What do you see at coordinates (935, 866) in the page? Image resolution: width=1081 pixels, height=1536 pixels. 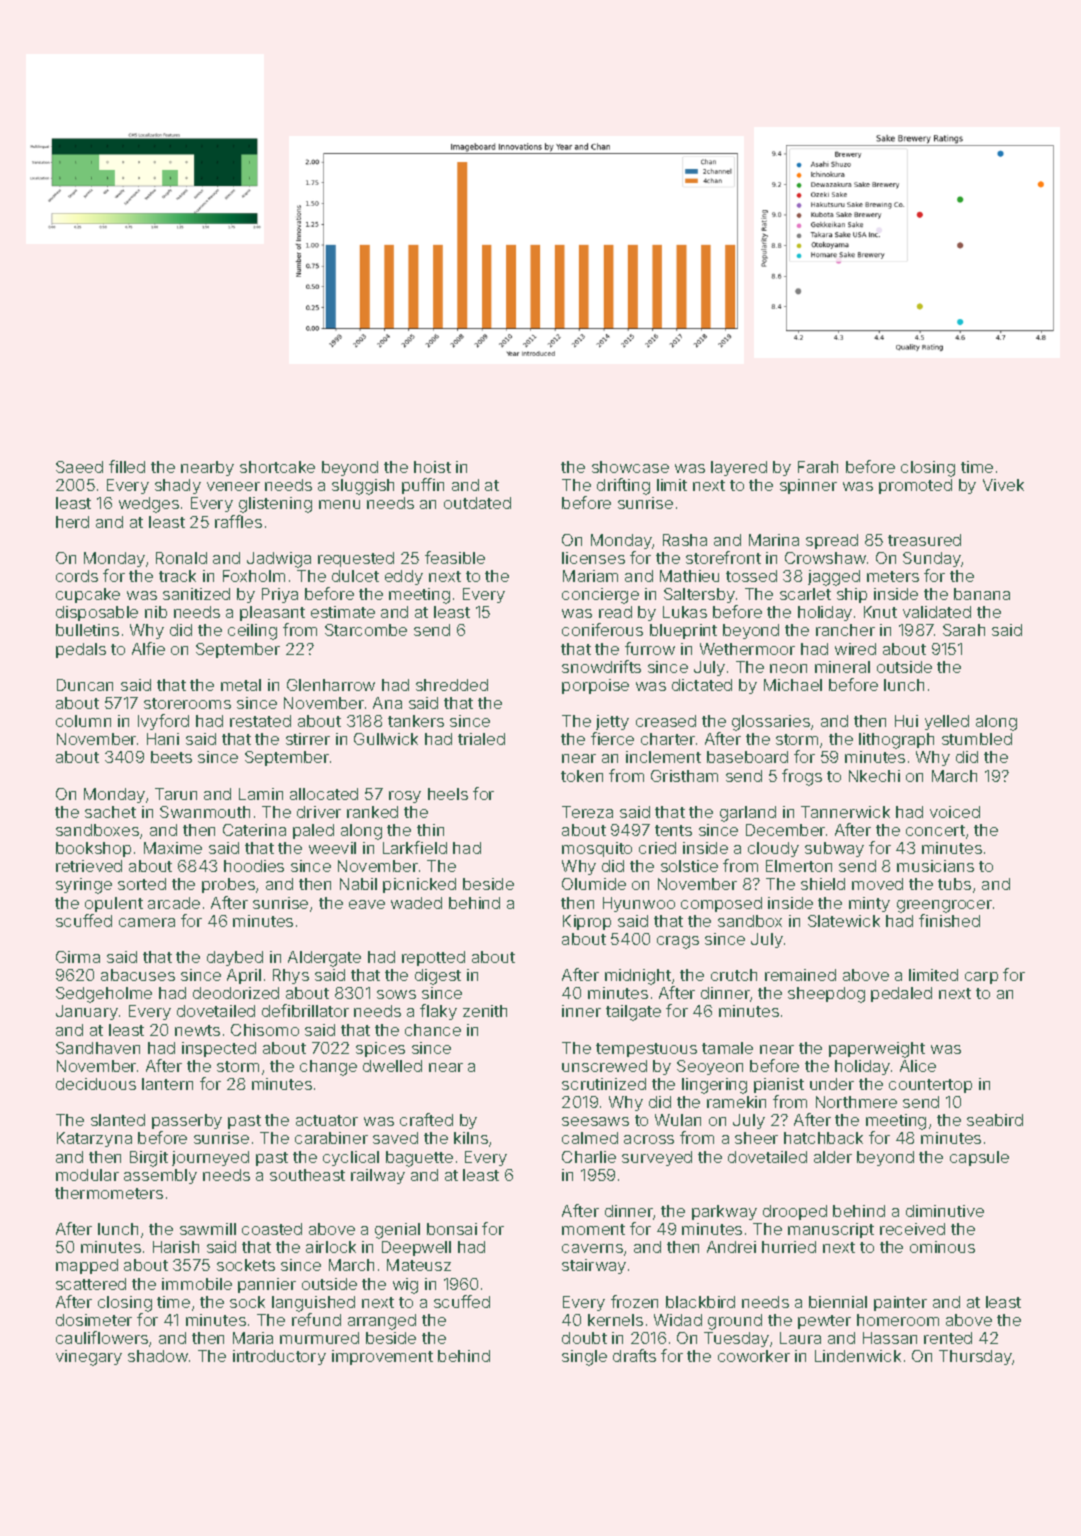 I see `musicians` at bounding box center [935, 866].
